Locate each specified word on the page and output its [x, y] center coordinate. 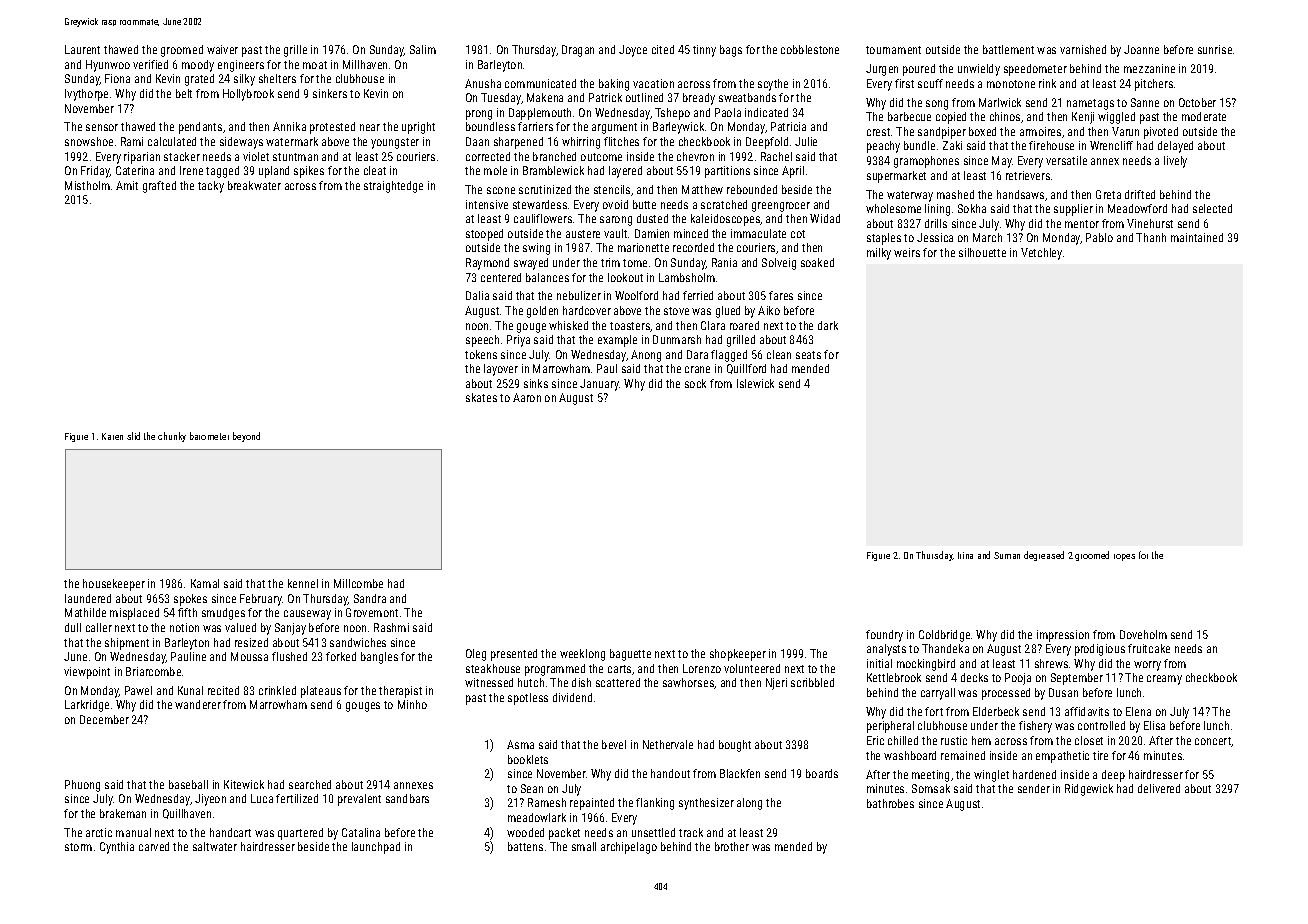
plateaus [321, 692]
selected [1212, 208]
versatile [1066, 160]
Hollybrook [248, 95]
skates [481, 397]
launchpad [376, 848]
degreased [1044, 556]
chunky [172, 437]
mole [495, 170]
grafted [159, 187]
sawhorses [689, 683]
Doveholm [1143, 634]
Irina [965, 555]
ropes [1124, 557]
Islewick [755, 383]
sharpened [518, 143]
